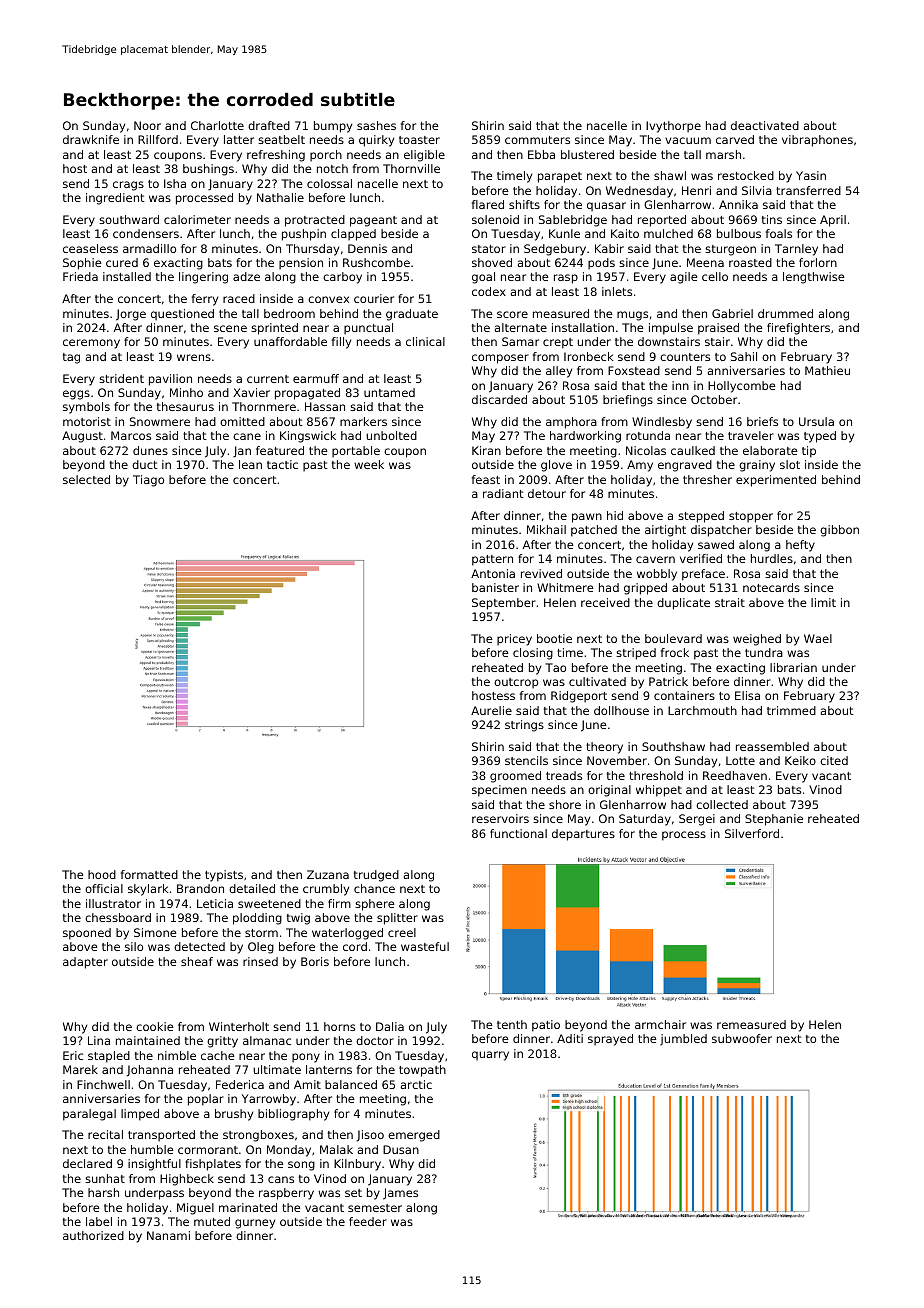 The image size is (924, 1308). What do you see at coordinates (224, 876) in the image?
I see `typists` at bounding box center [224, 876].
